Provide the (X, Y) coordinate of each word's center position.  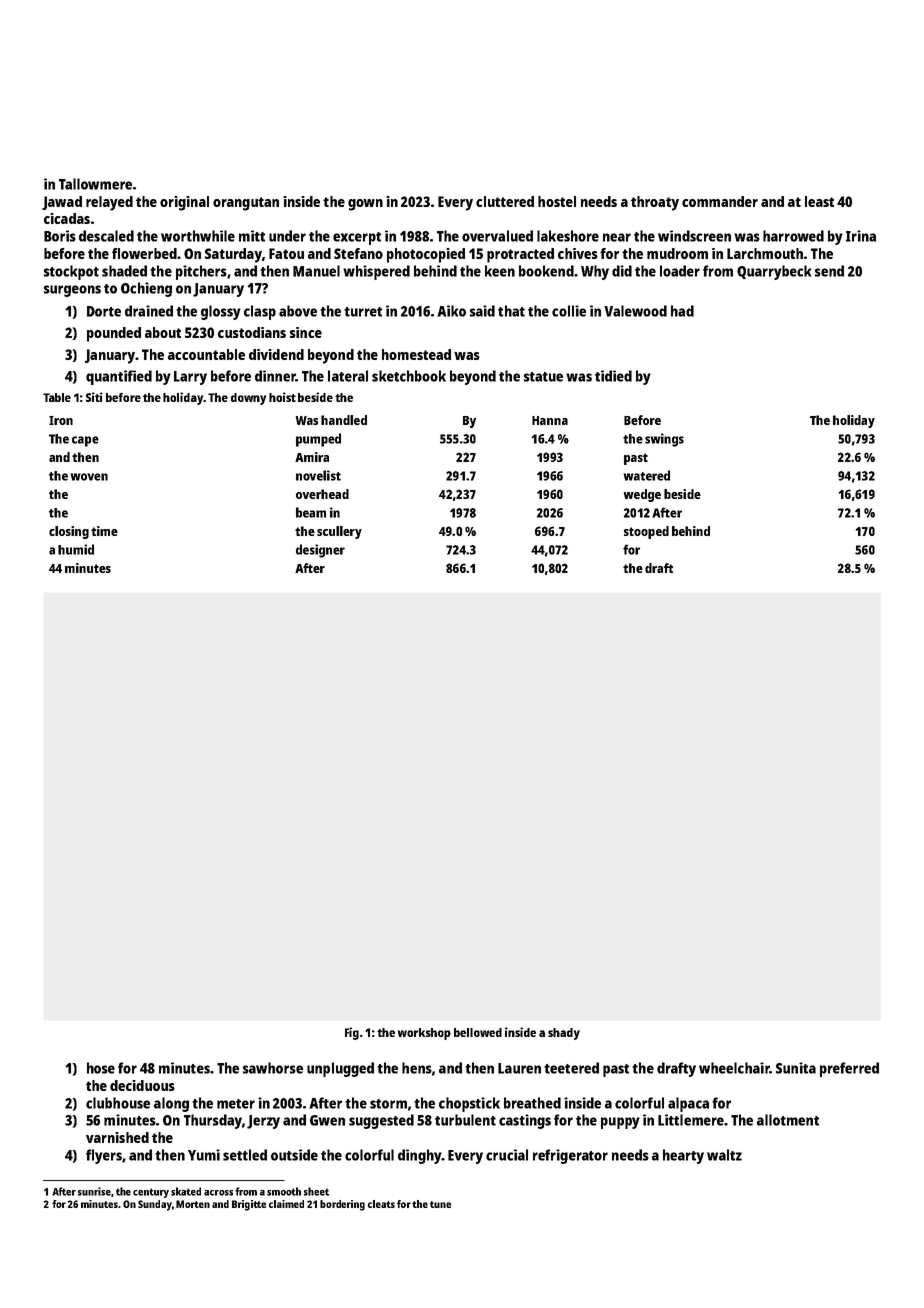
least (819, 201)
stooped (646, 532)
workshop (424, 1034)
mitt (252, 236)
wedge (642, 495)
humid (76, 549)
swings (664, 440)
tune (440, 1204)
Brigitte (249, 1205)
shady (564, 1034)
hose (101, 1068)
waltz (724, 1155)
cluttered (505, 201)
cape (85, 441)
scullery (339, 532)
